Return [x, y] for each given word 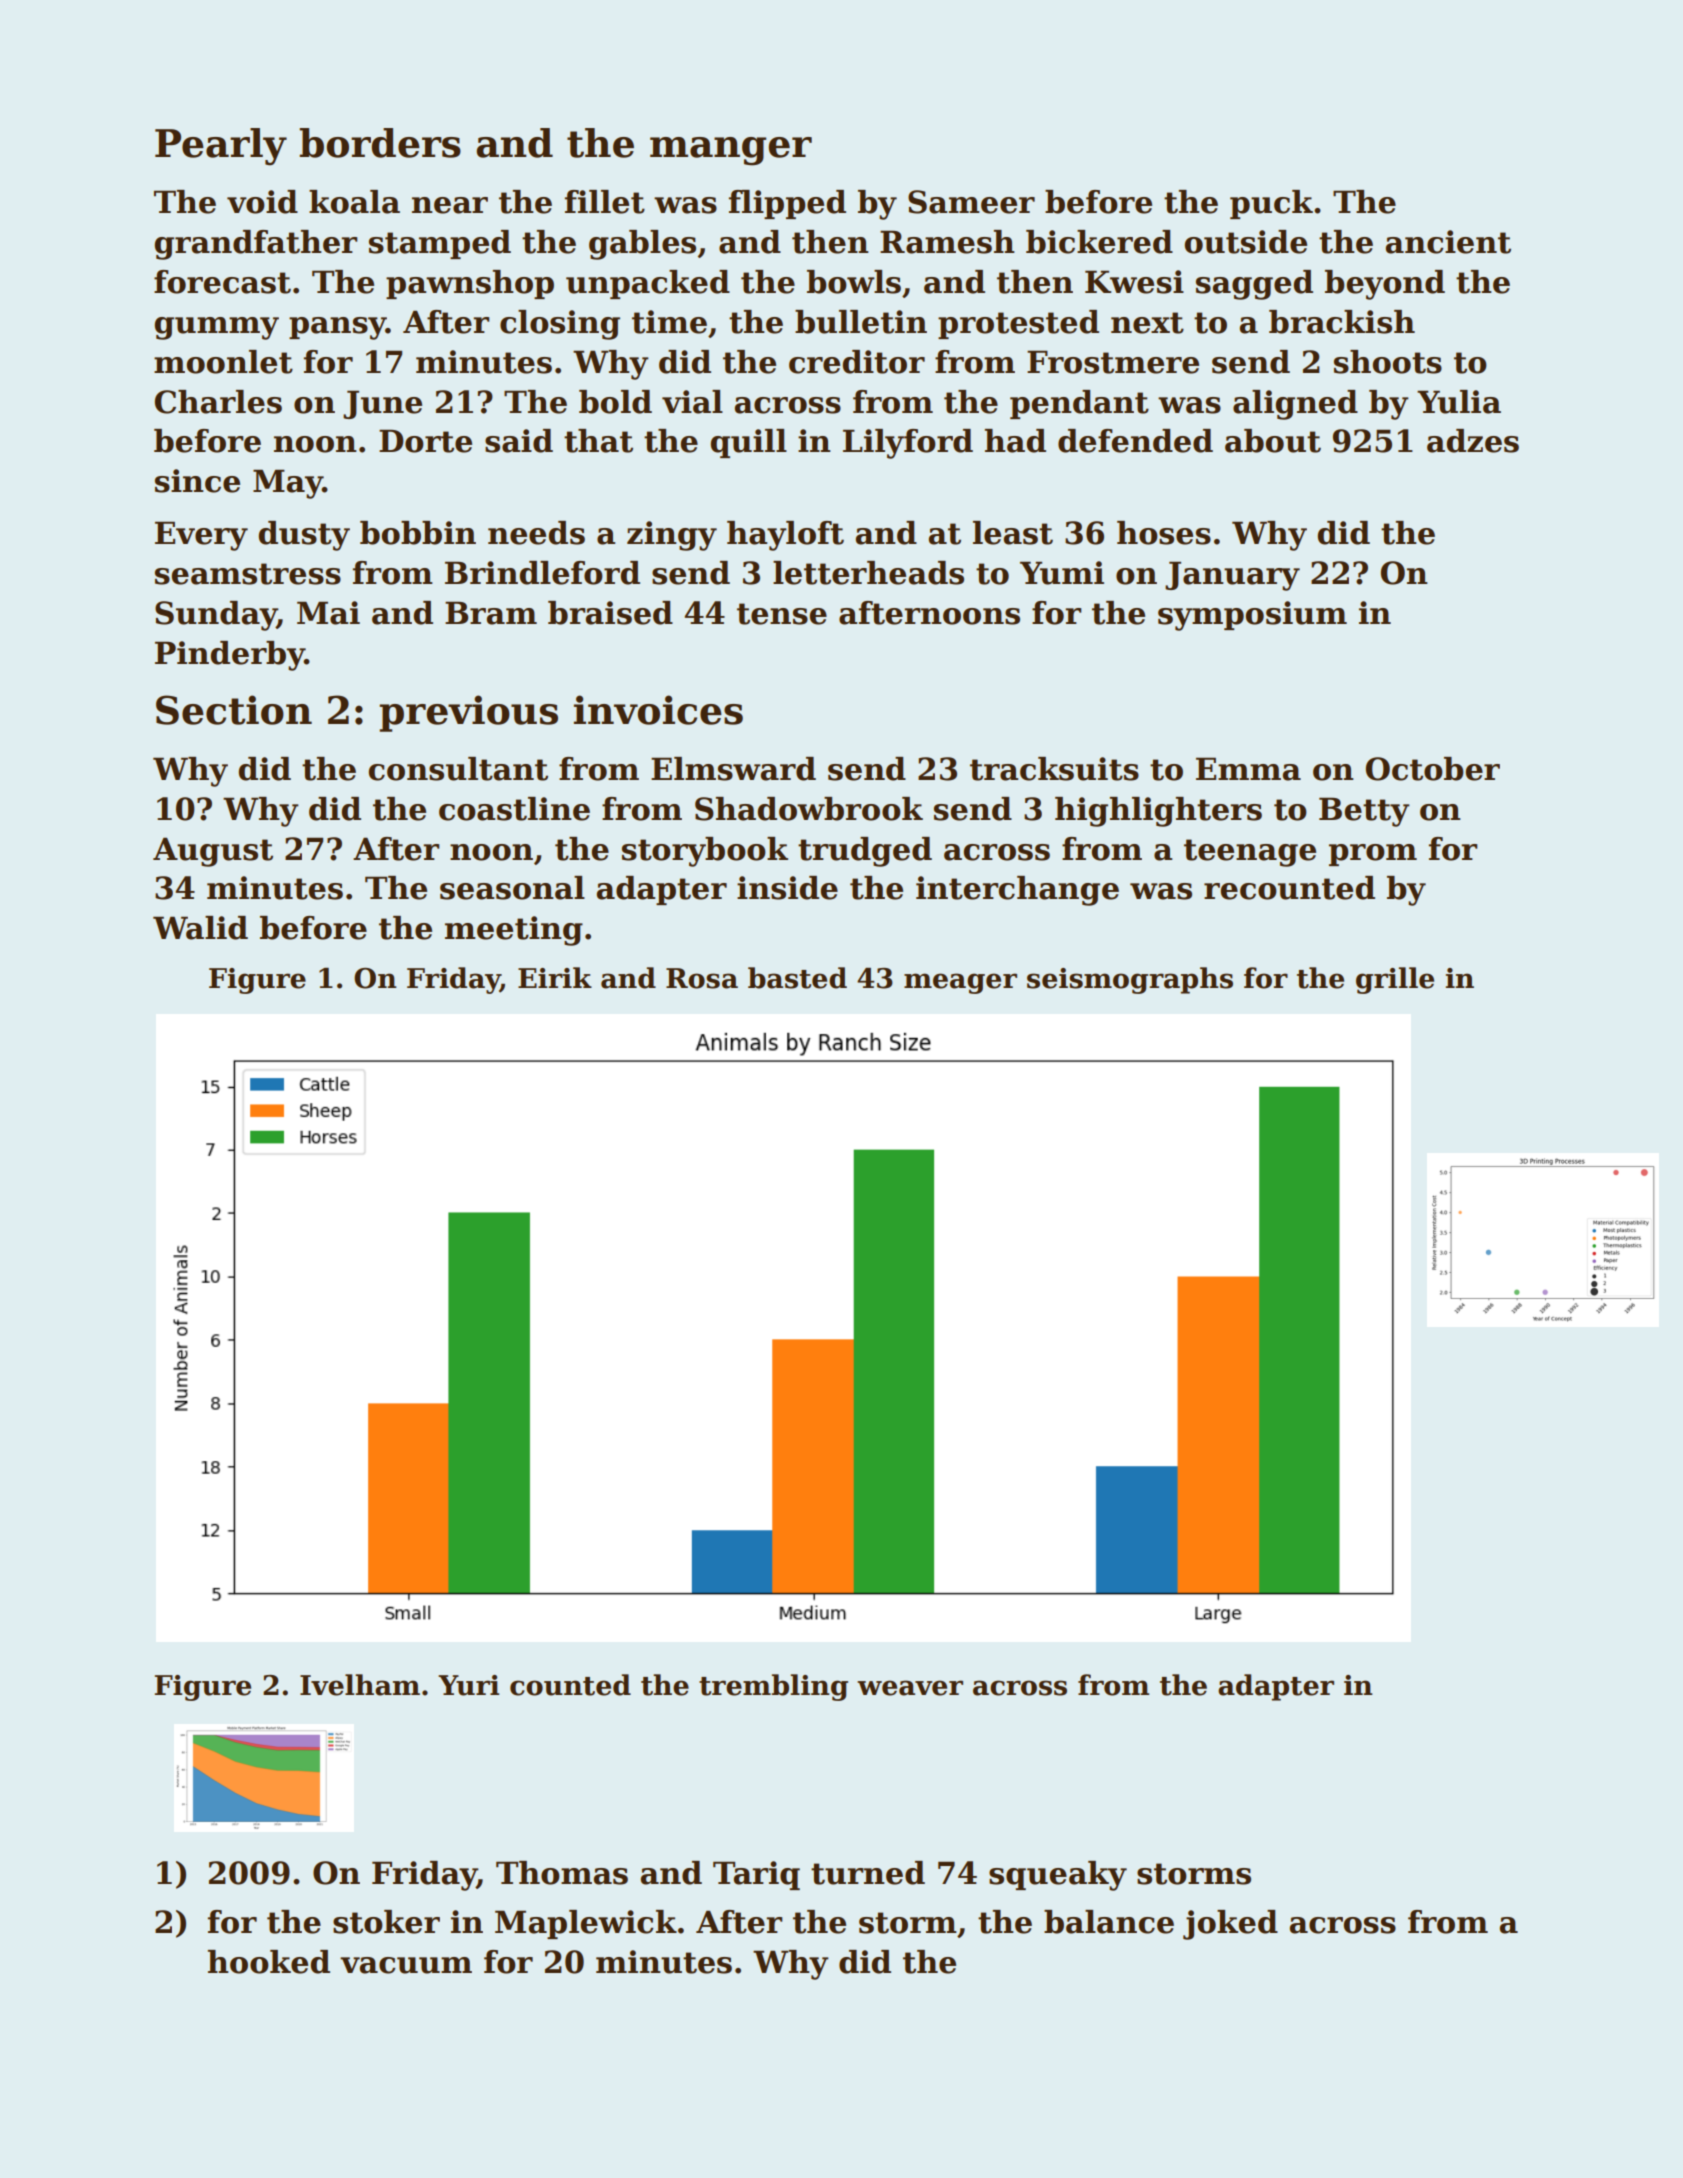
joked [1230, 1925]
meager [960, 983]
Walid [200, 928]
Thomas [562, 1873]
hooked [269, 1962]
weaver [910, 1688]
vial [692, 402]
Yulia [1459, 402]
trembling [773, 1687]
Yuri [468, 1685]
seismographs [1130, 980]
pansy [337, 328]
